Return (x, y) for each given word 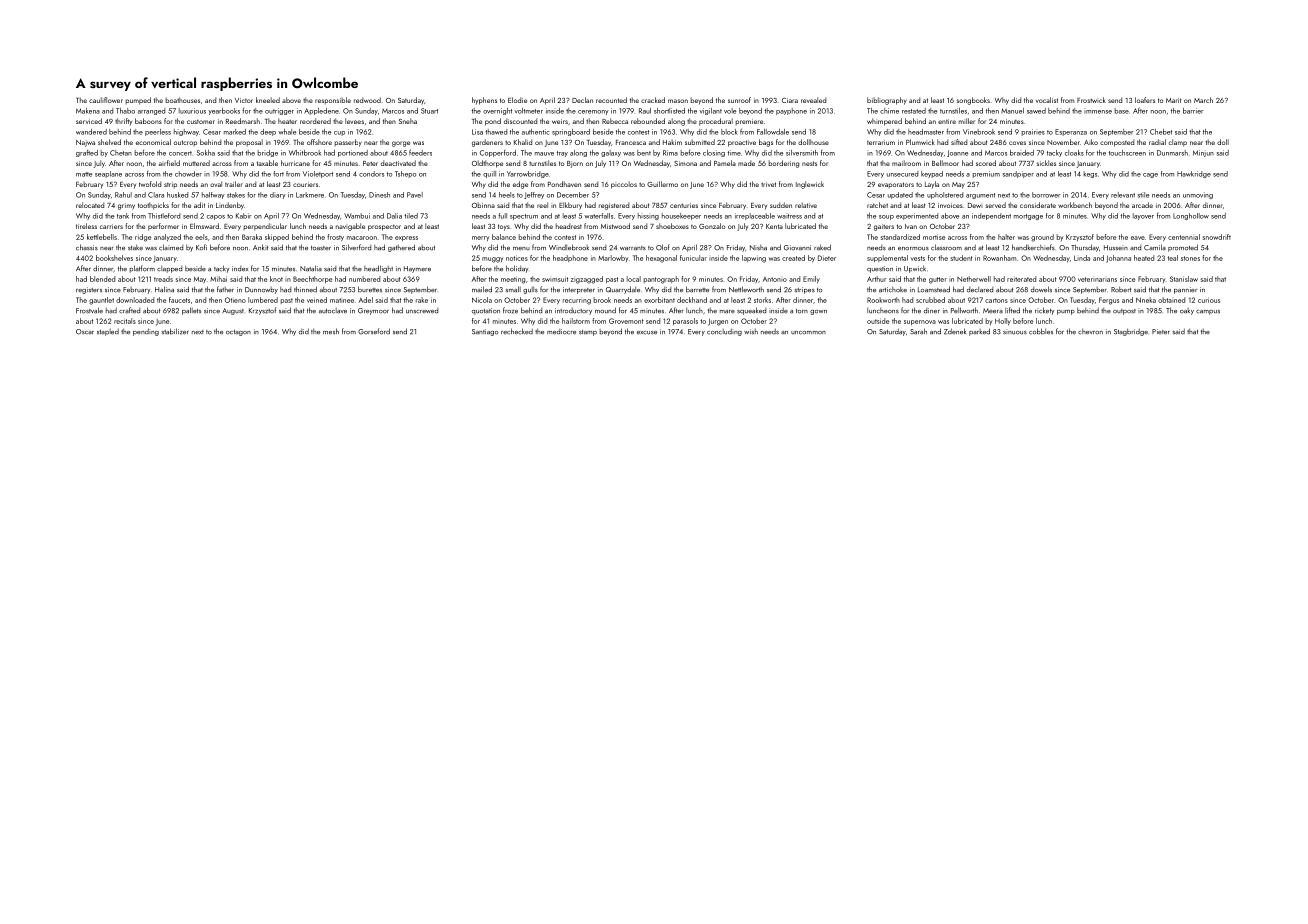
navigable (350, 227)
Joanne (957, 153)
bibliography (887, 101)
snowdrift (1217, 237)
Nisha (758, 248)
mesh (331, 331)
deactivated (398, 163)
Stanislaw (1184, 279)
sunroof (739, 100)
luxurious (192, 111)
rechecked (517, 331)
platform (142, 269)
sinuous (1015, 332)
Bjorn (575, 164)
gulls (530, 290)
